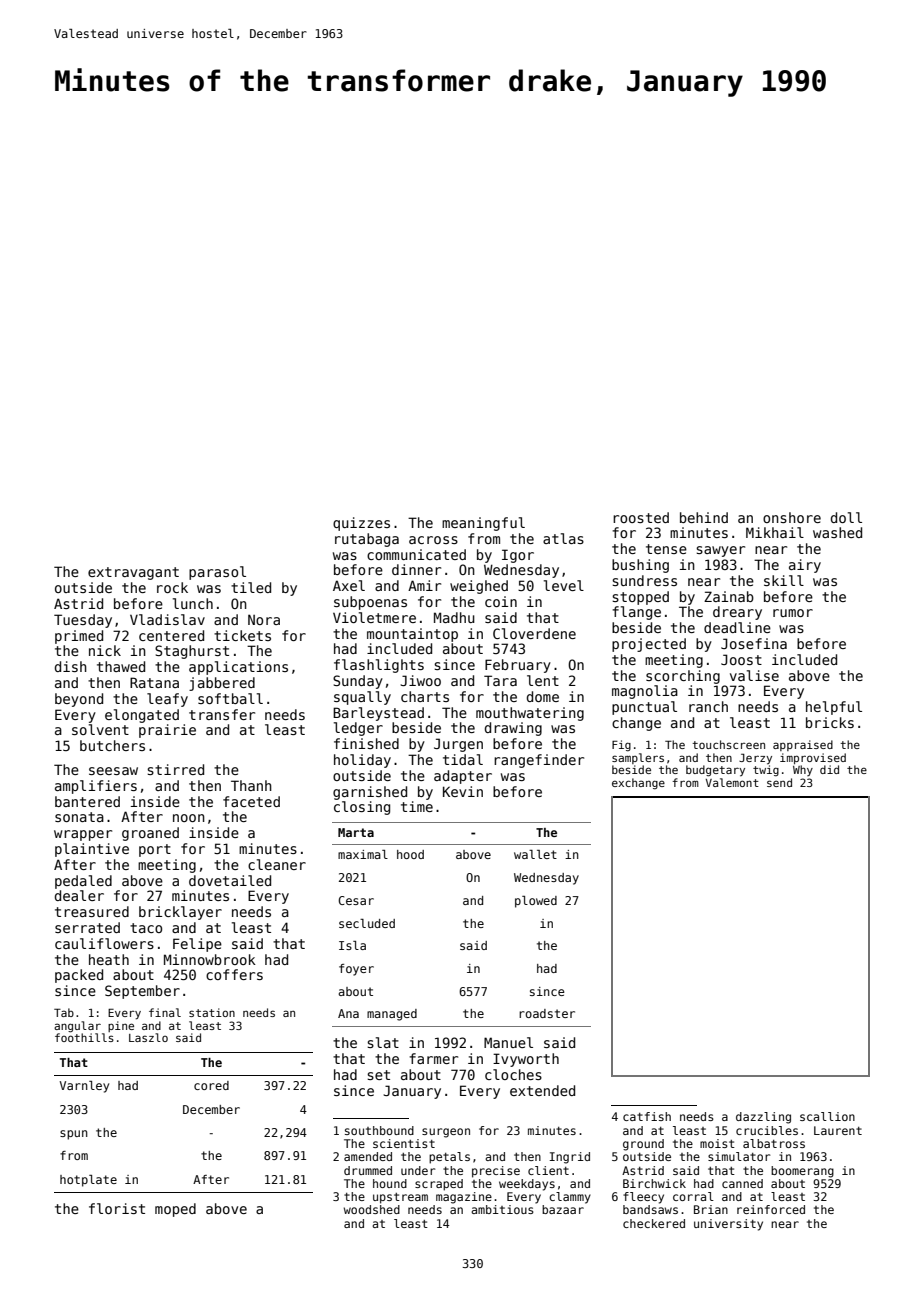  I want to click on lunch, so click(193, 603).
